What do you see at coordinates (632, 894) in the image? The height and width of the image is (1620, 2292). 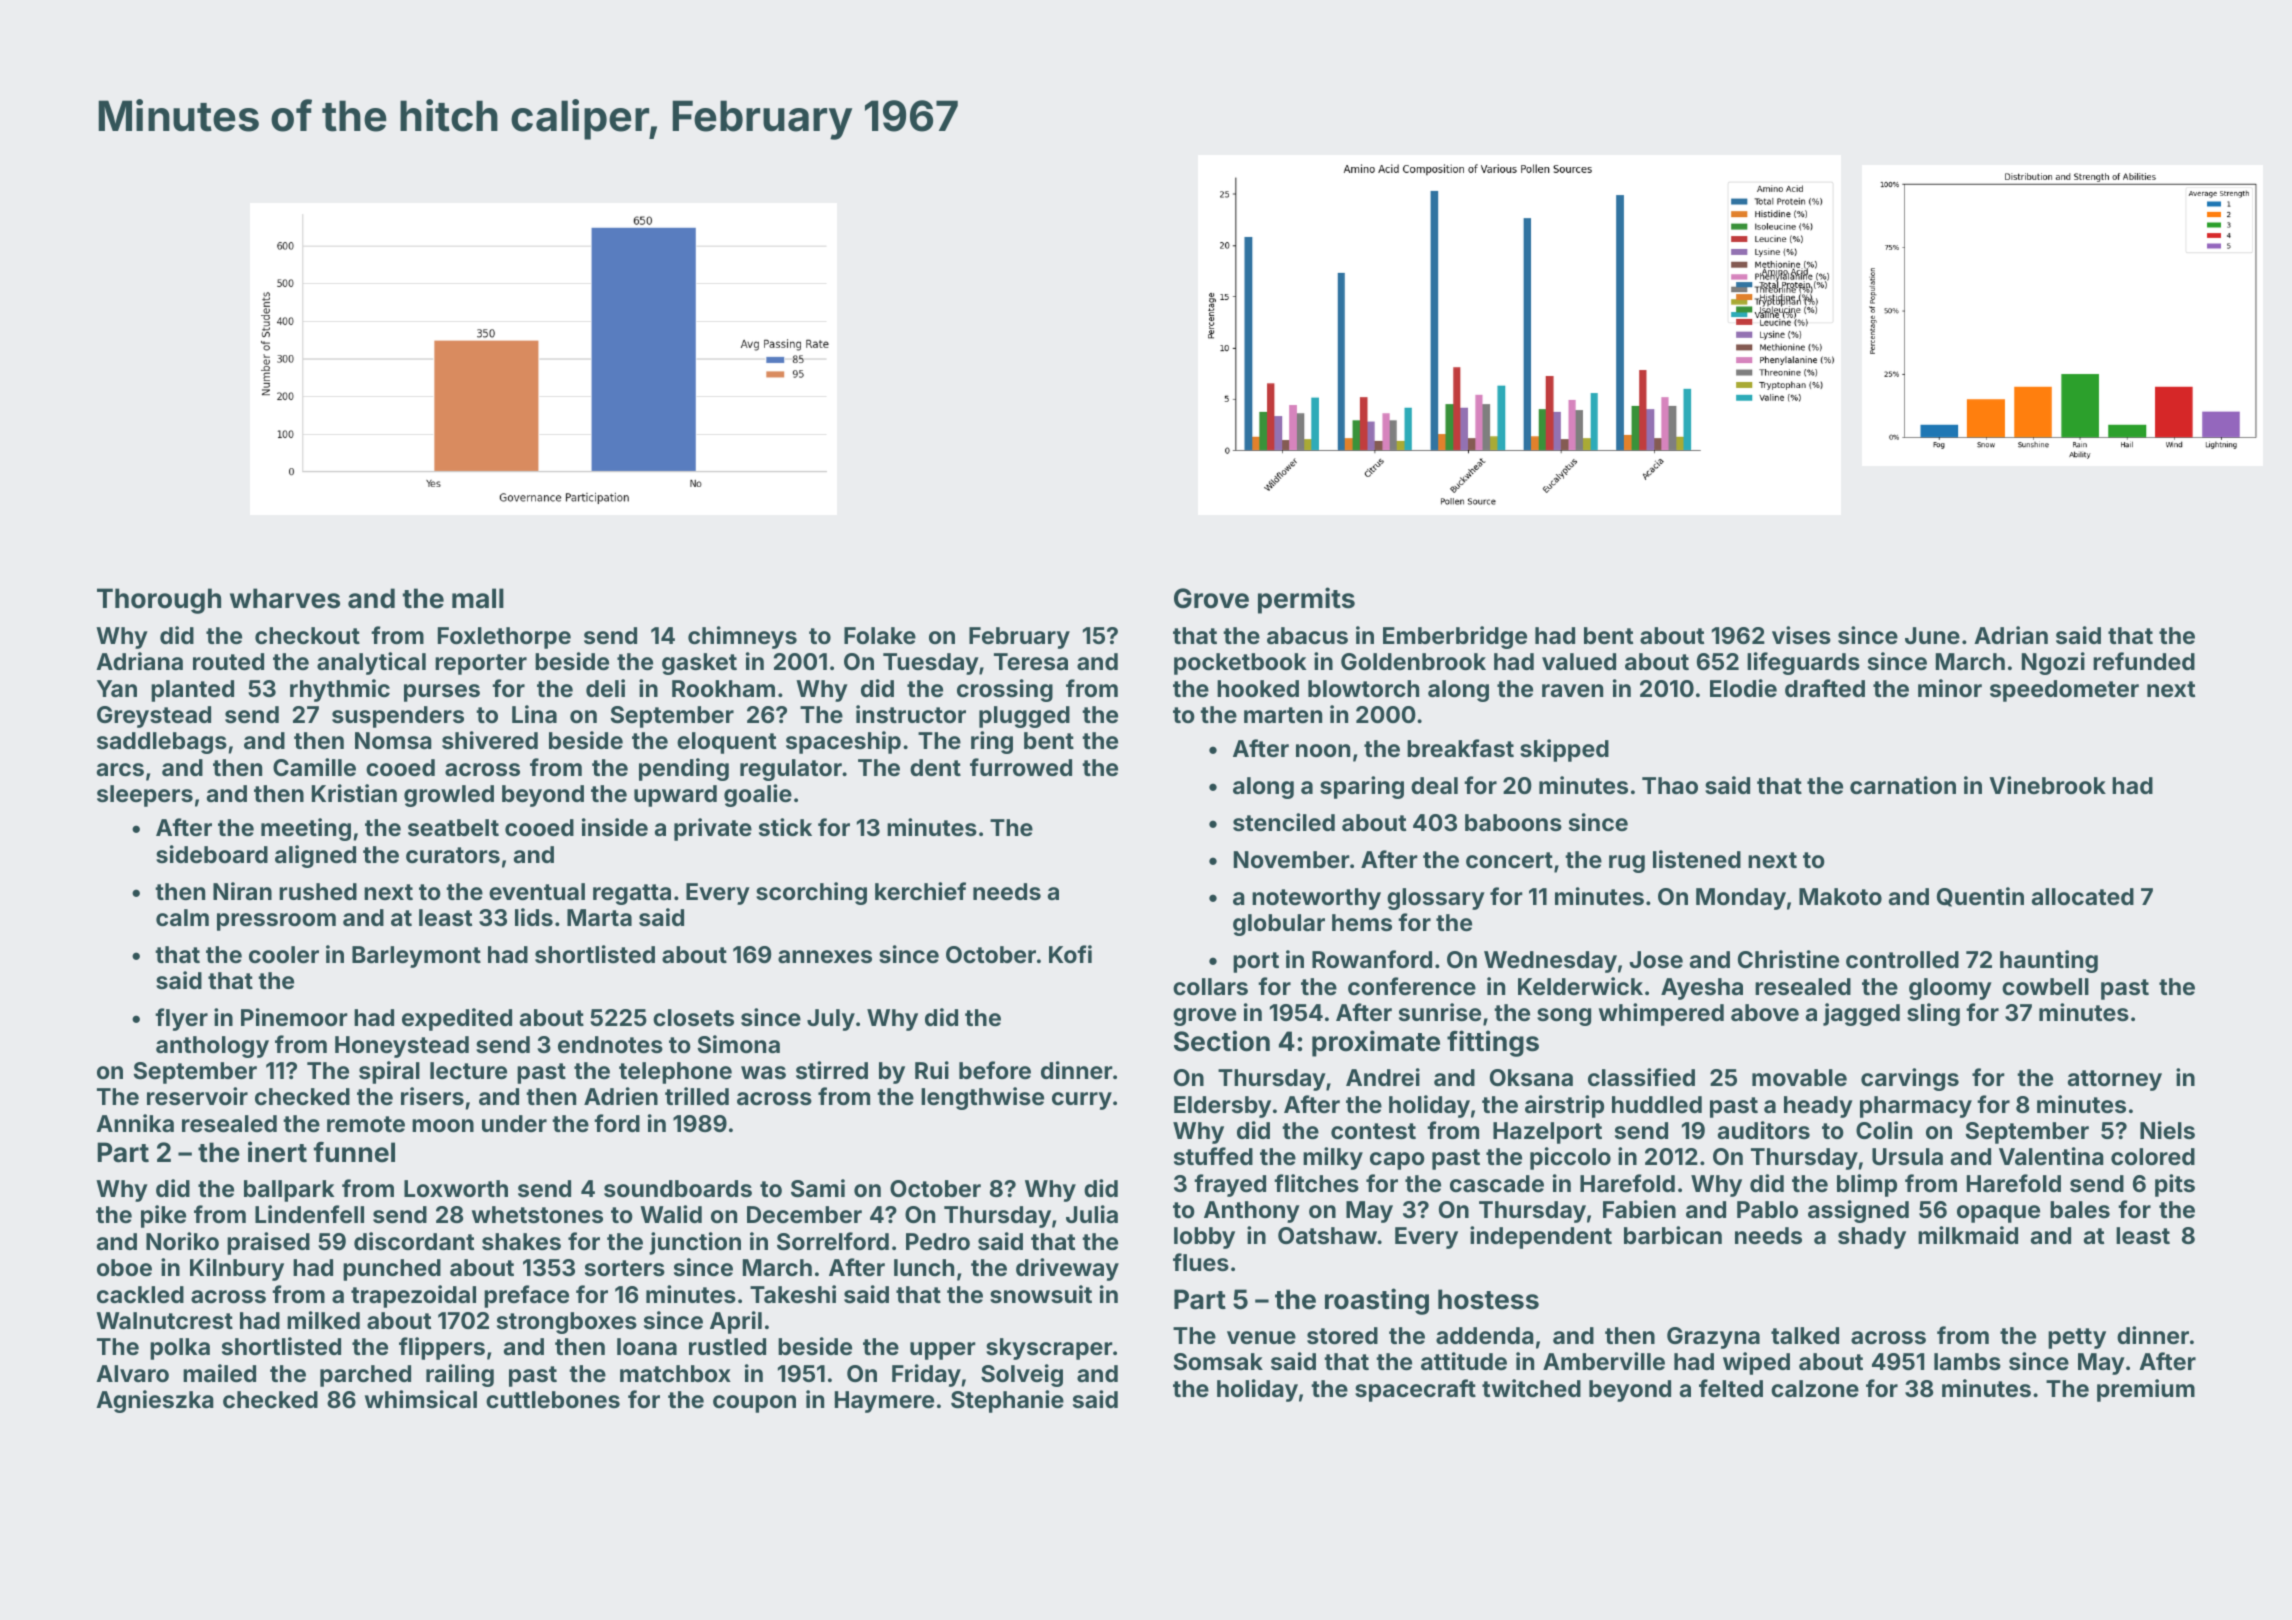 I see `regatta` at bounding box center [632, 894].
